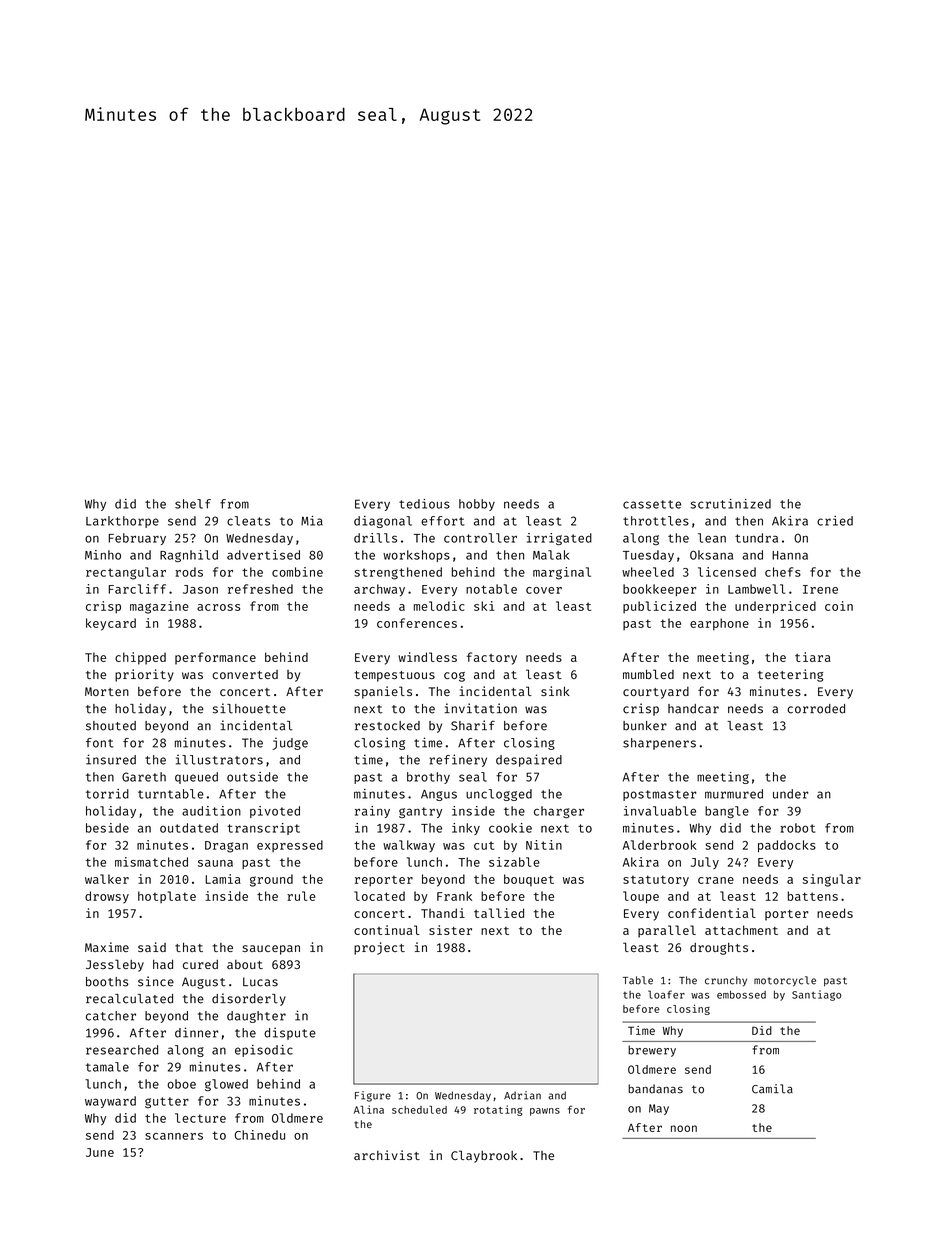 Image resolution: width=952 pixels, height=1233 pixels. What do you see at coordinates (369, 1109) in the screenshot?
I see `Alina` at bounding box center [369, 1109].
